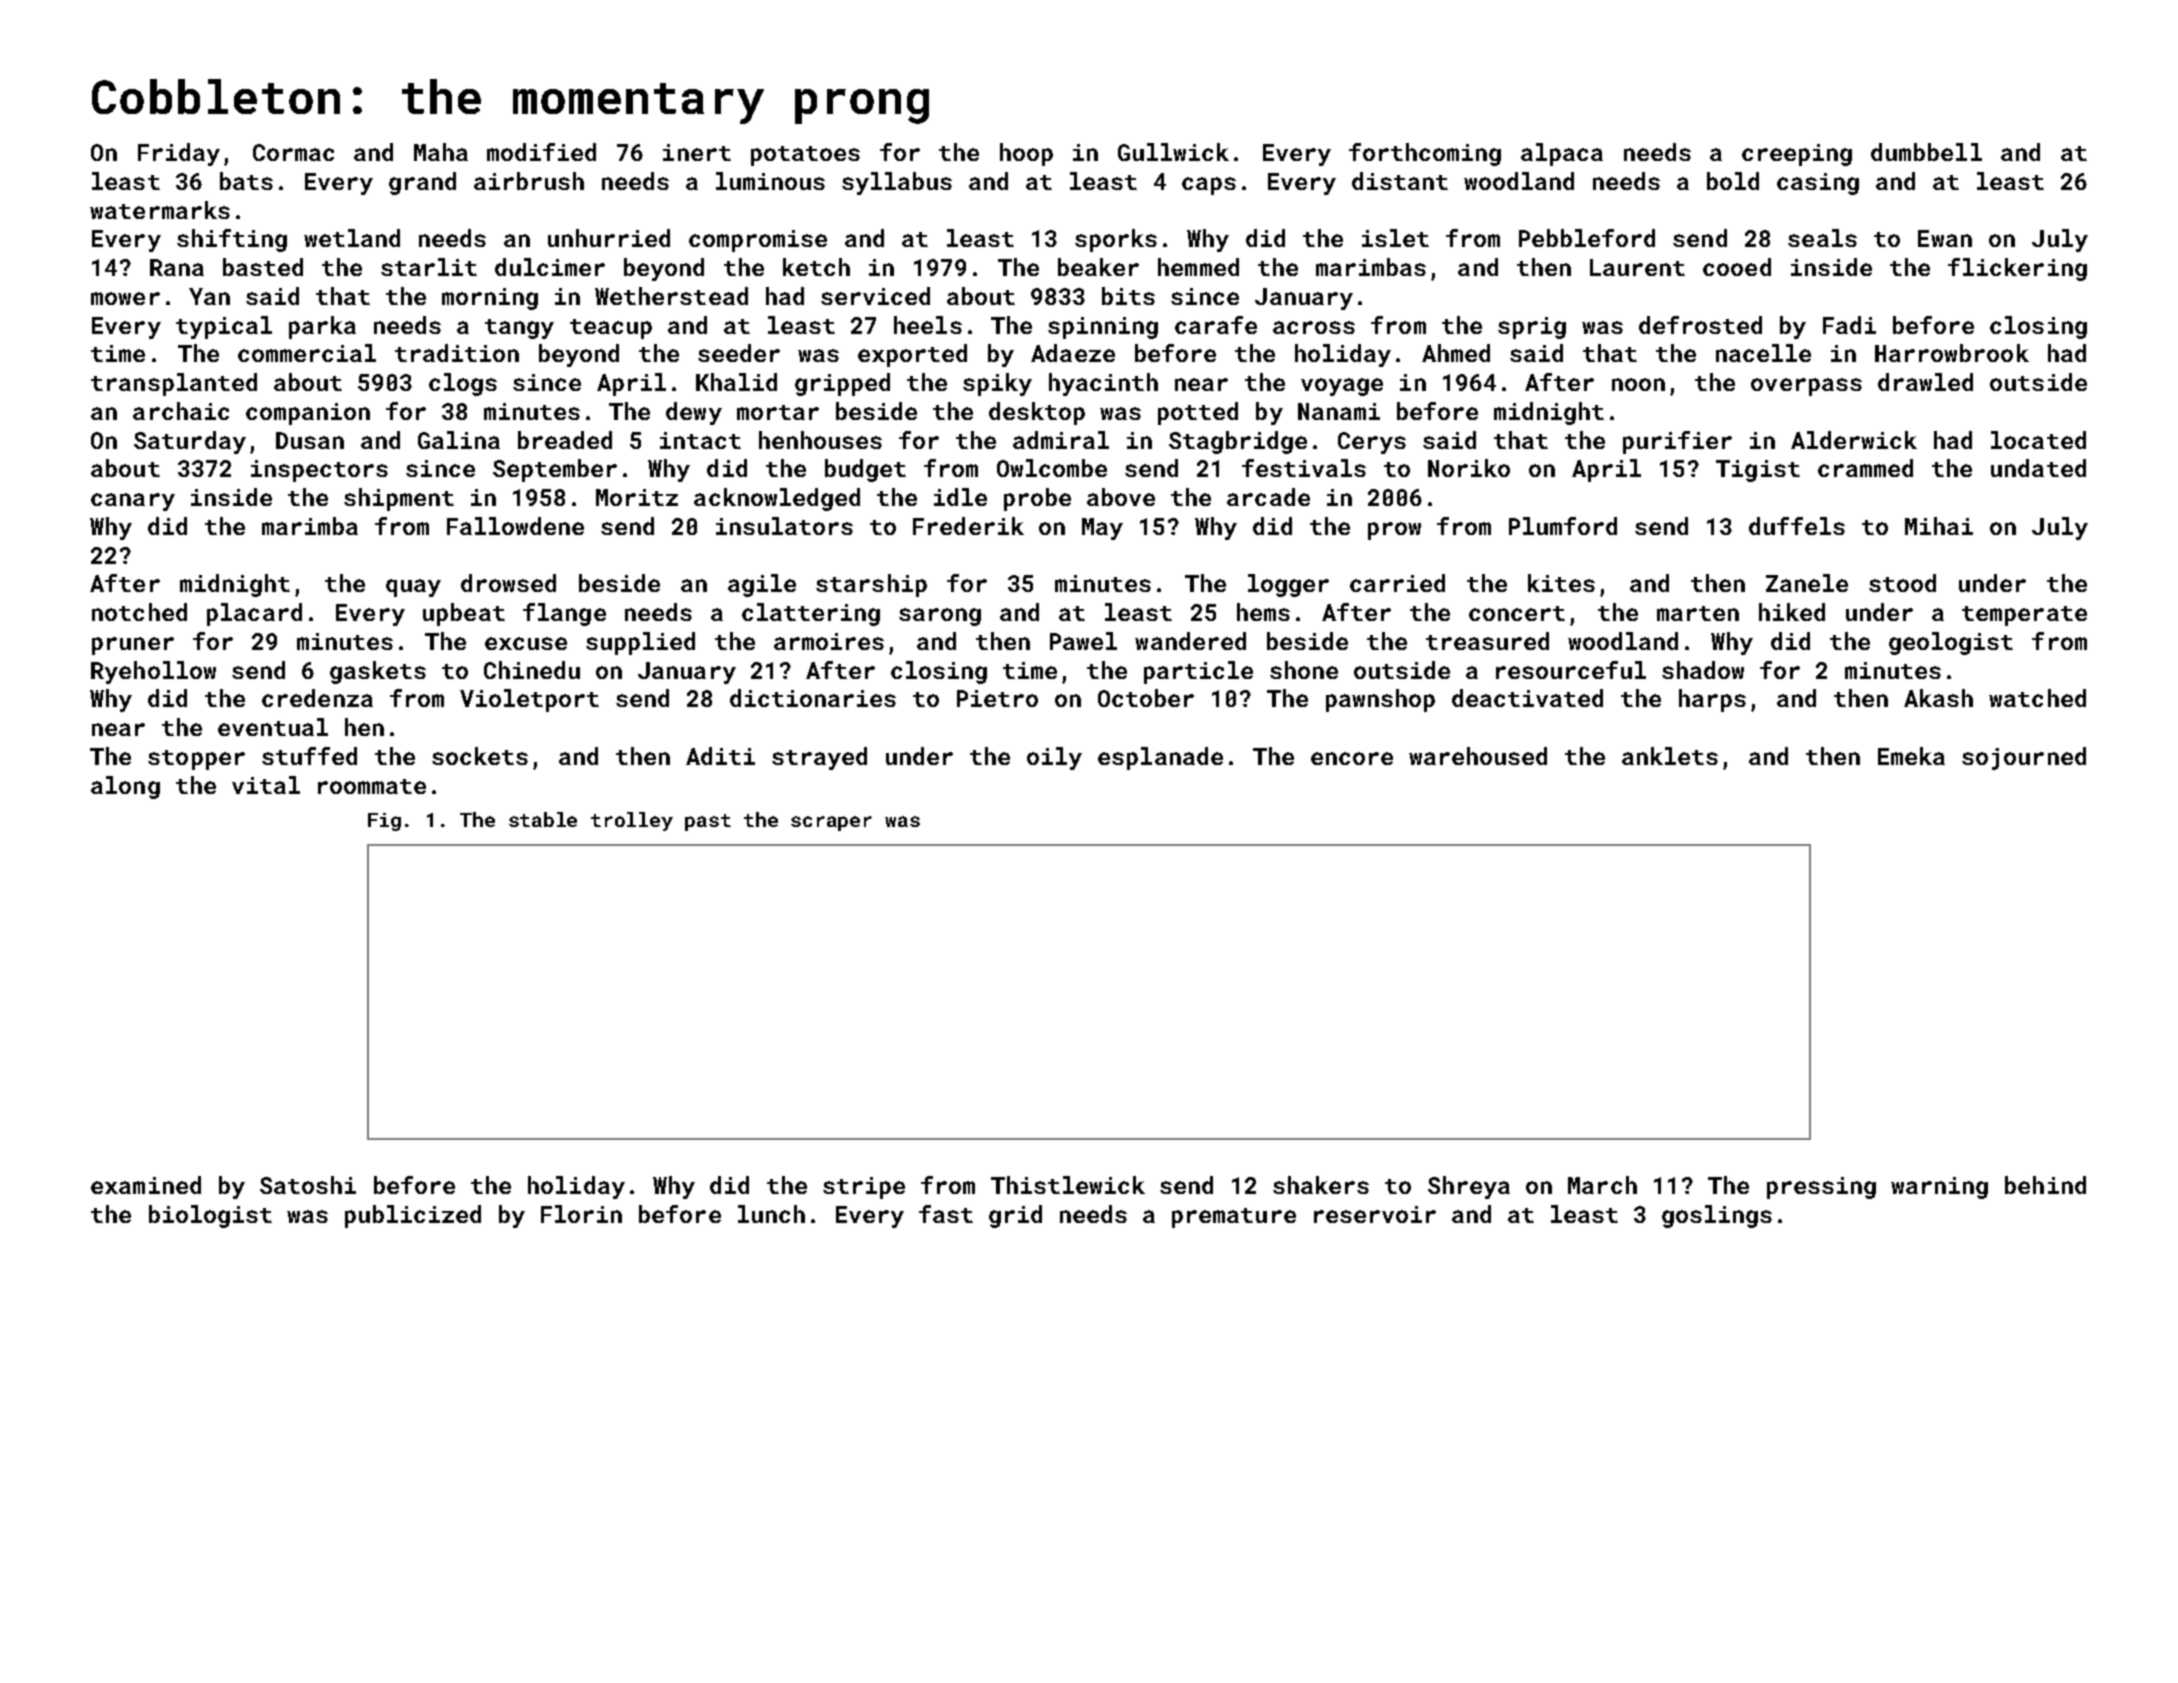 The width and height of the image is (2178, 1683). I want to click on hiked, so click(1792, 612).
